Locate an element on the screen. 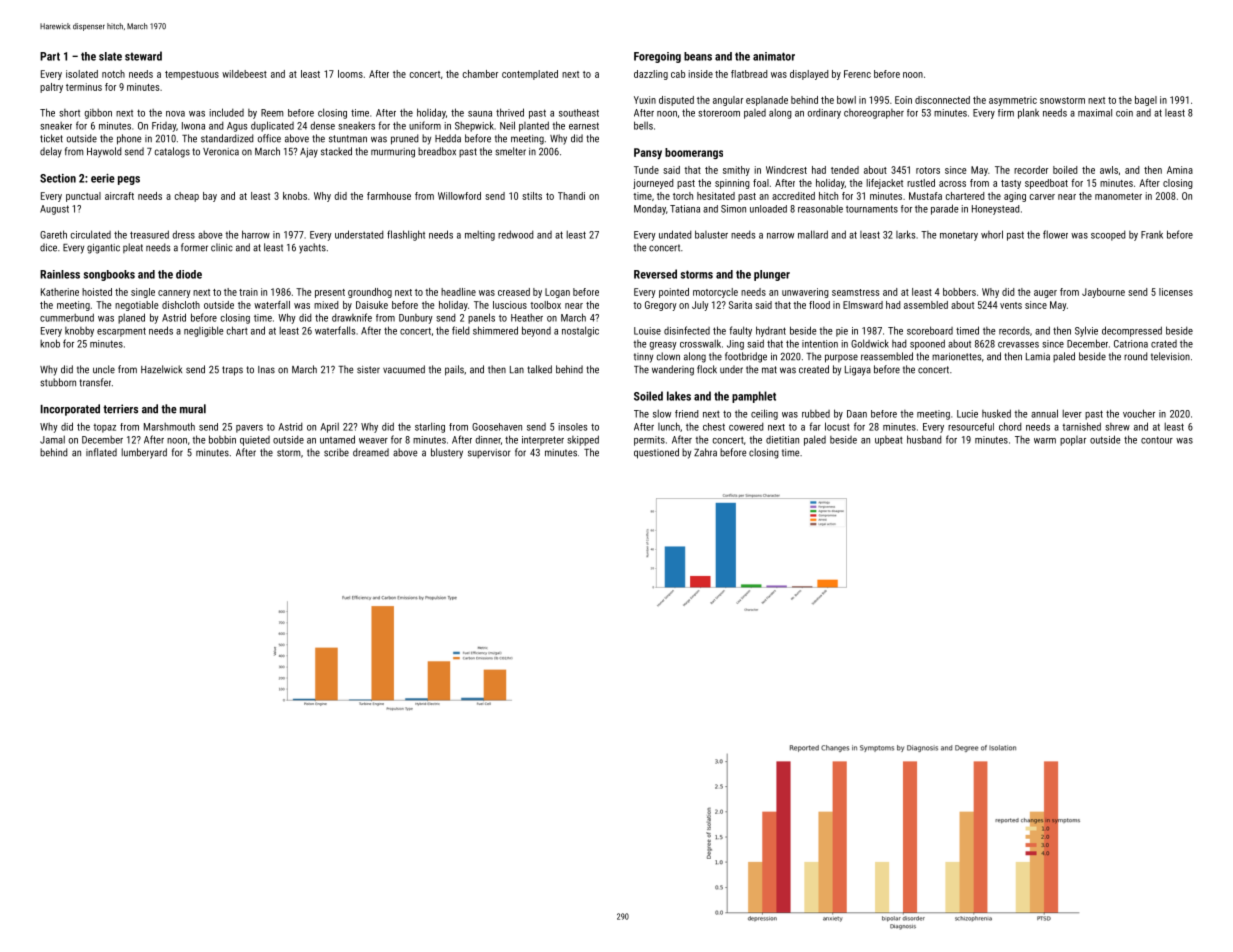 Image resolution: width=1233 pixels, height=952 pixels. Soiled is located at coordinates (648, 396).
